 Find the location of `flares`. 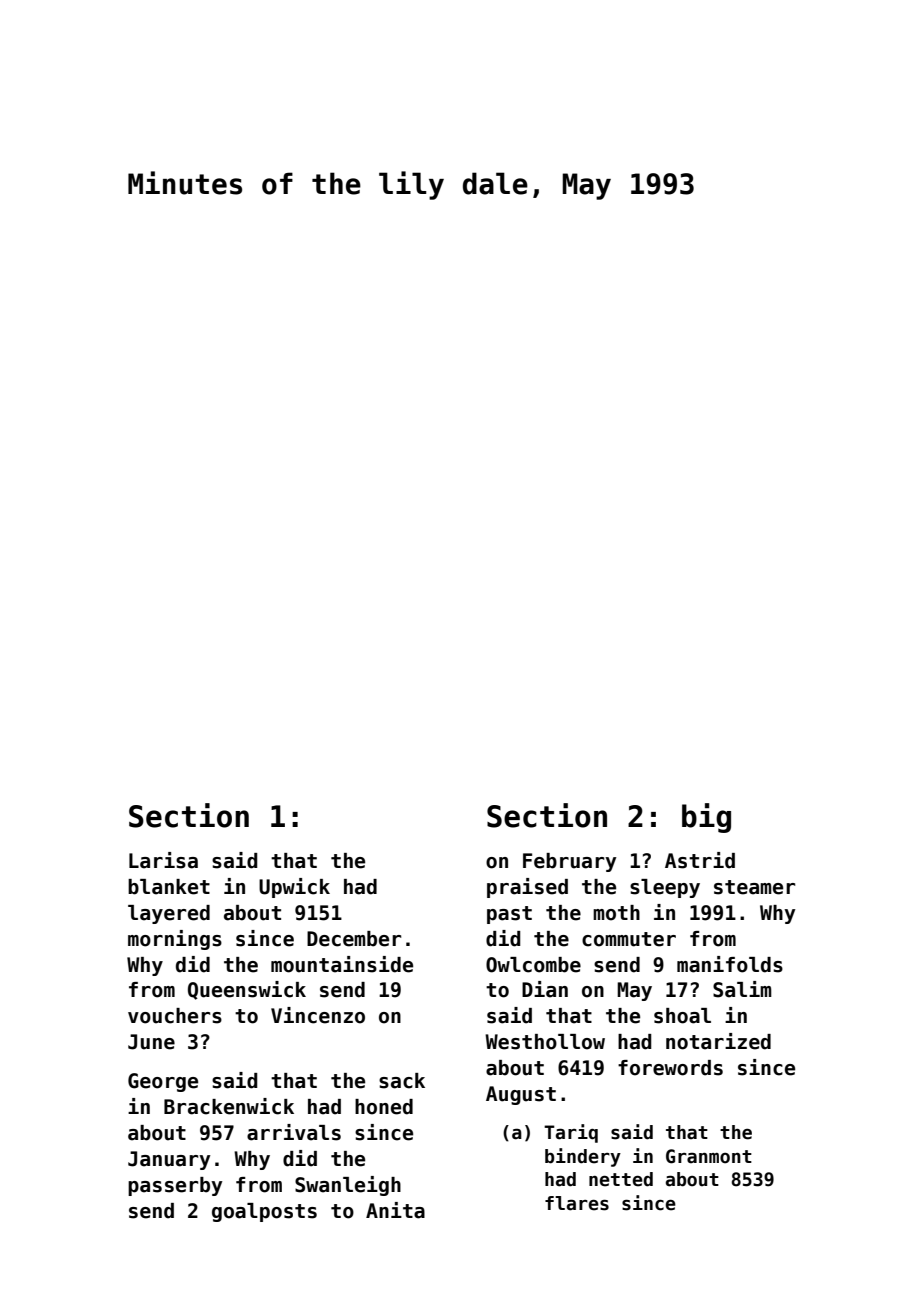

flares is located at coordinates (577, 1203).
